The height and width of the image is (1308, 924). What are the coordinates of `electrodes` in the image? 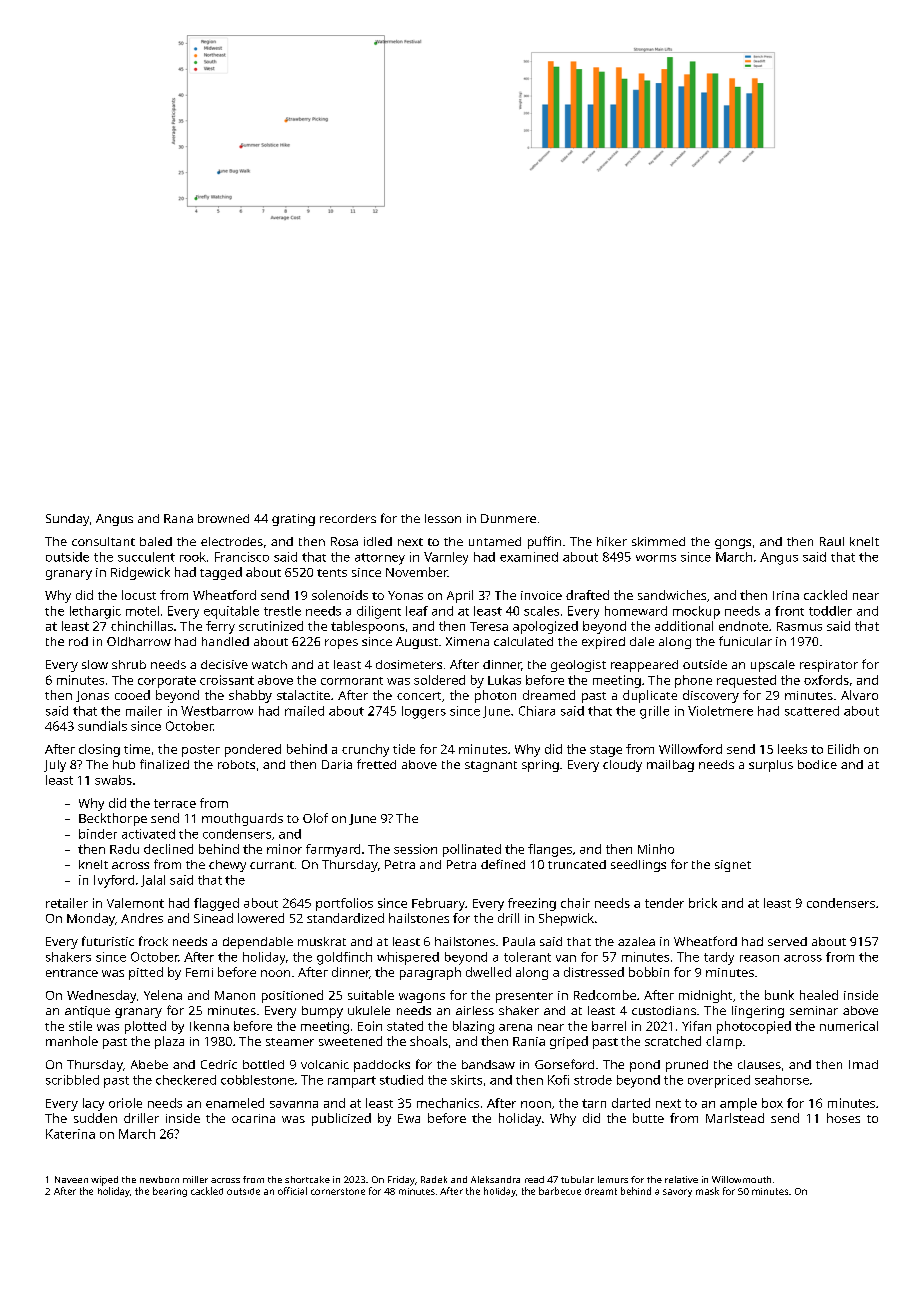 It's located at (232, 541).
